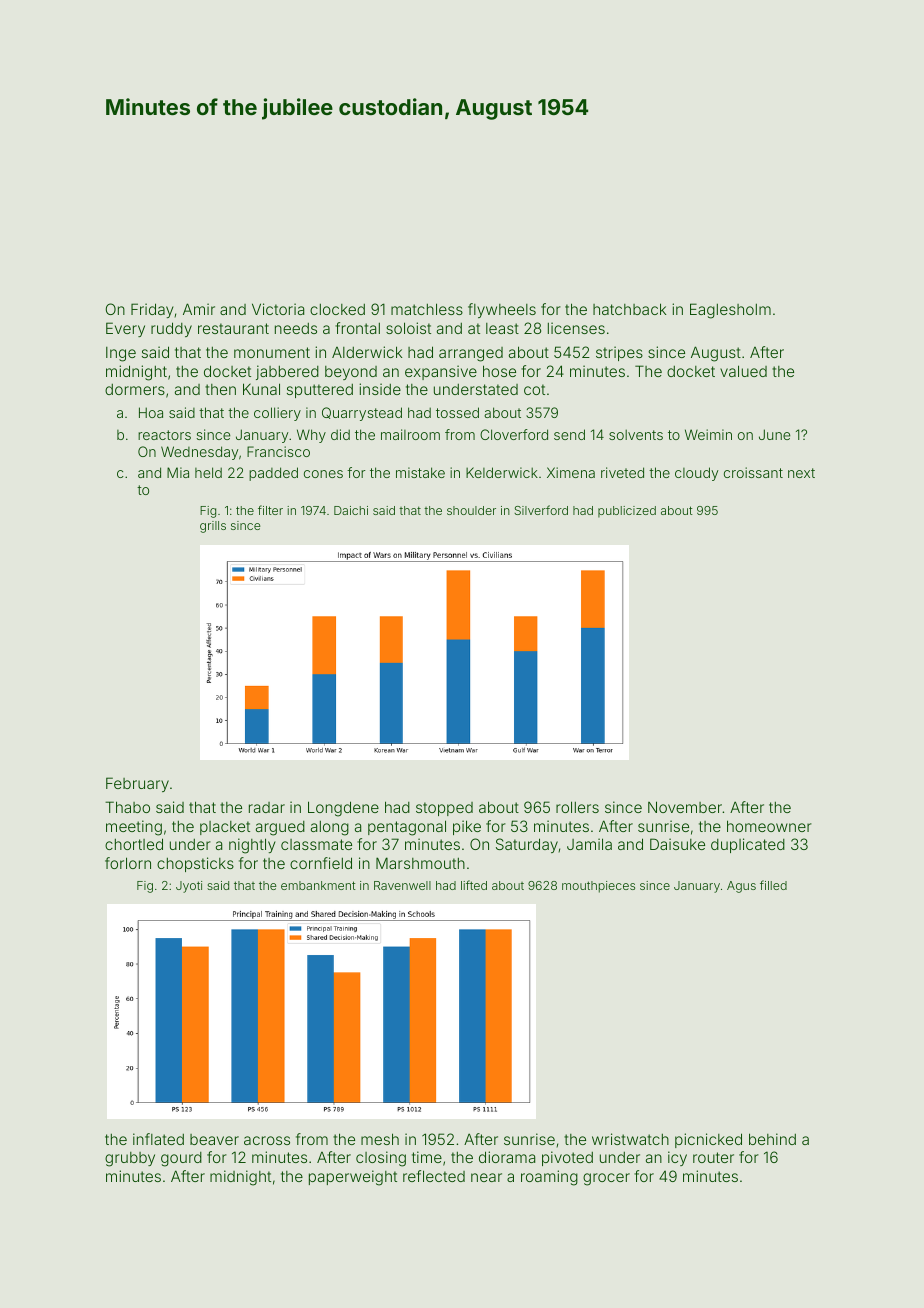 This document has width=924, height=1308. What do you see at coordinates (270, 510) in the document?
I see `filter` at bounding box center [270, 510].
